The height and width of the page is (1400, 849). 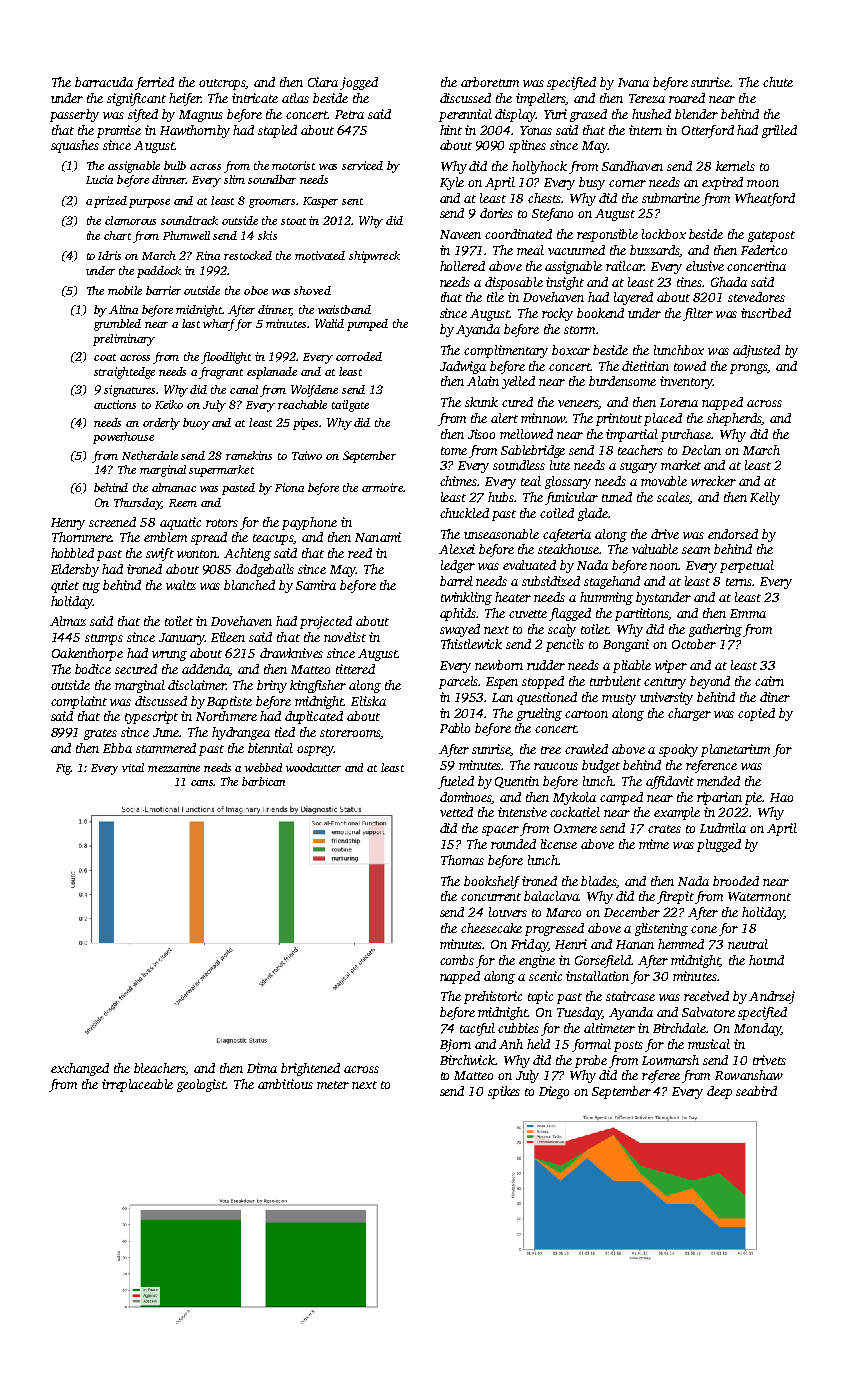 What do you see at coordinates (661, 1076) in the page?
I see `referee` at bounding box center [661, 1076].
